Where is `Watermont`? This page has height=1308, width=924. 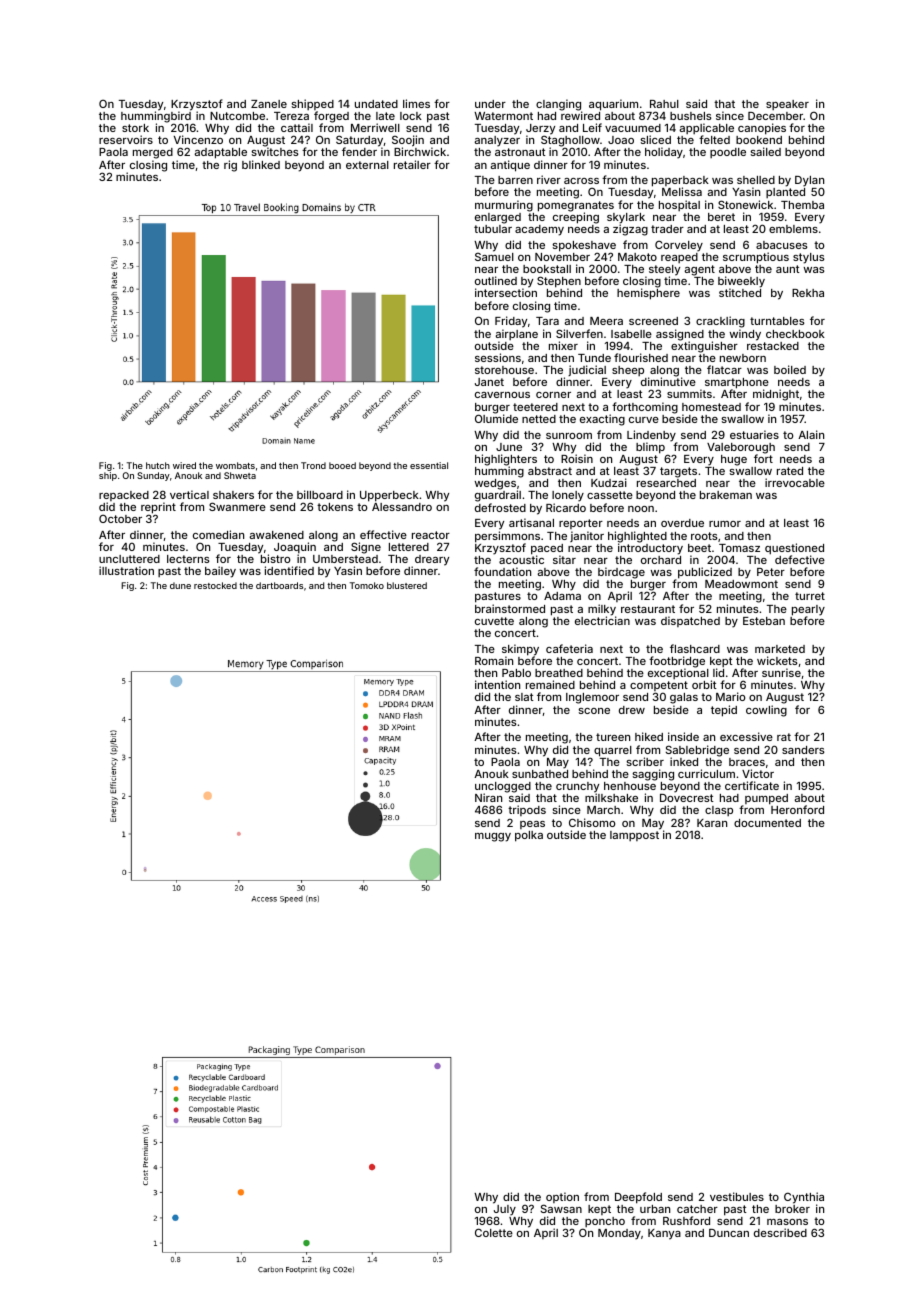
Watermont is located at coordinates (503, 116).
